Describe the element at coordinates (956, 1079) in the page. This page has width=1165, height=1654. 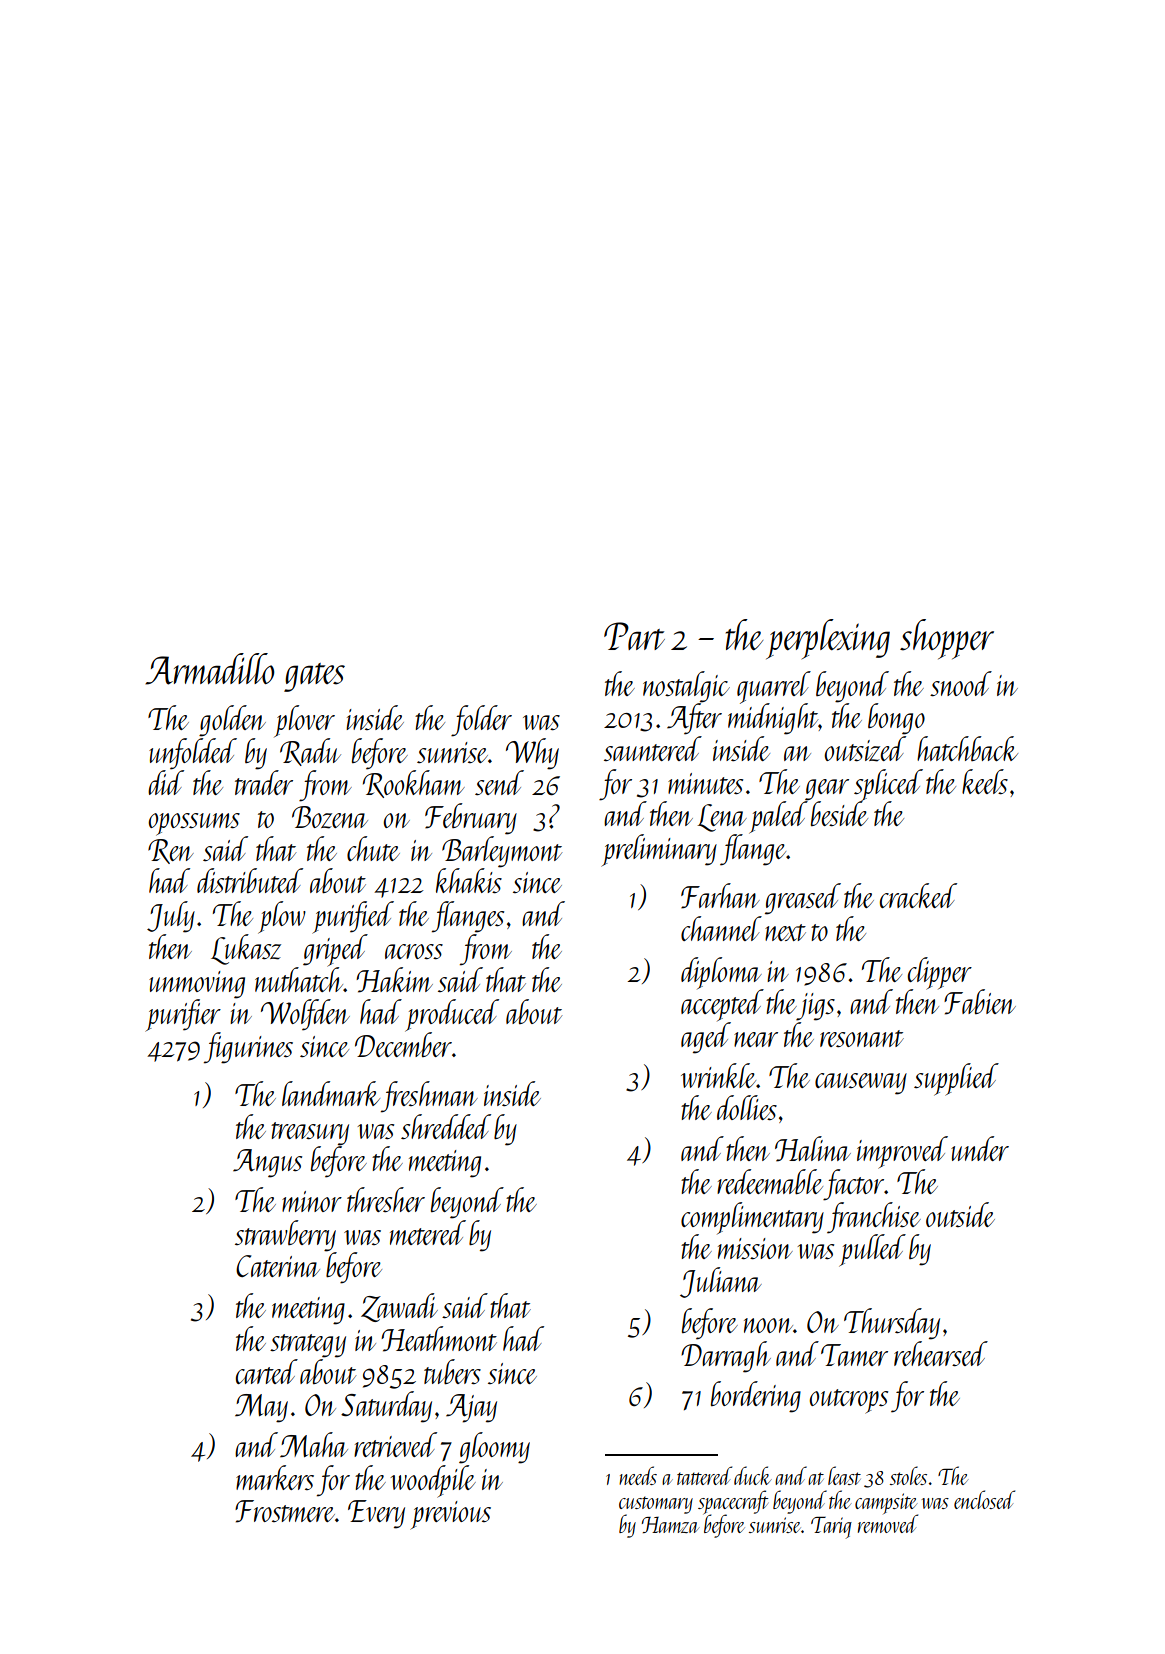
I see `supplied` at that location.
